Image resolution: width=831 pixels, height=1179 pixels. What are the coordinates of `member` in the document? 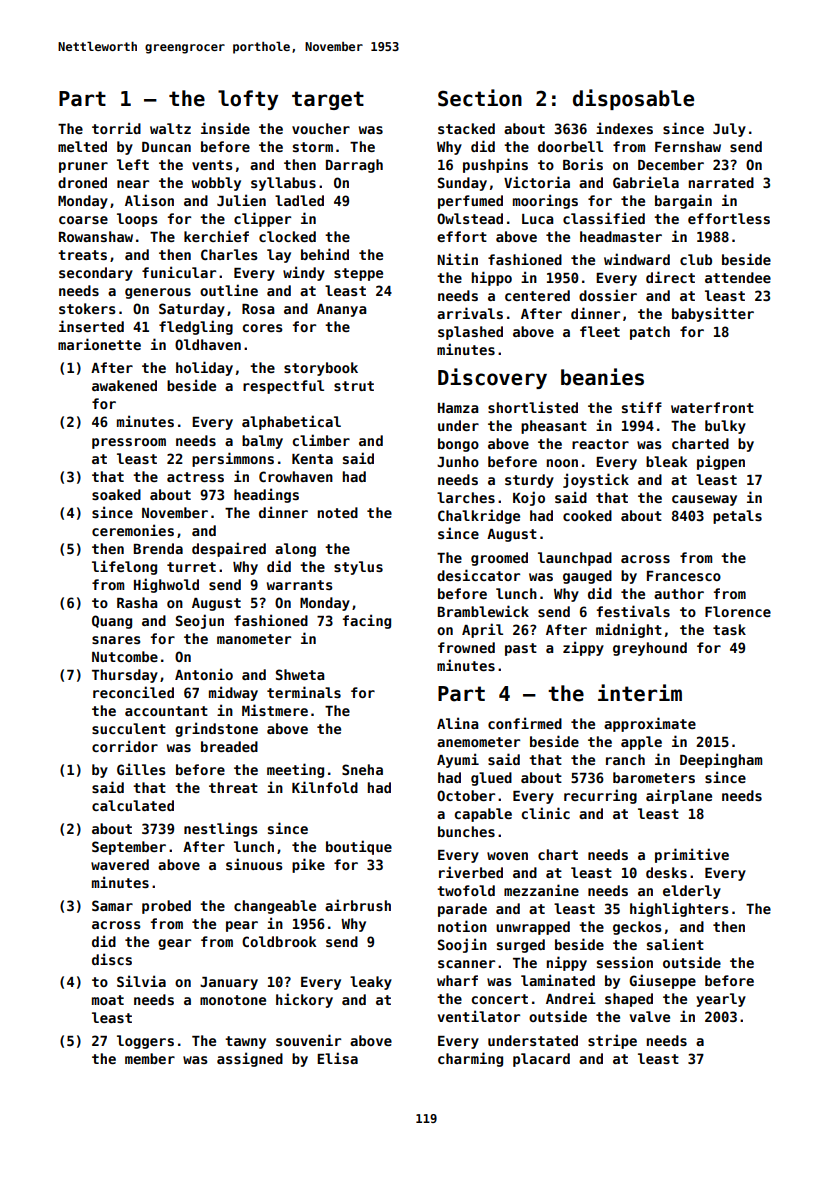 It's located at (150, 1058).
